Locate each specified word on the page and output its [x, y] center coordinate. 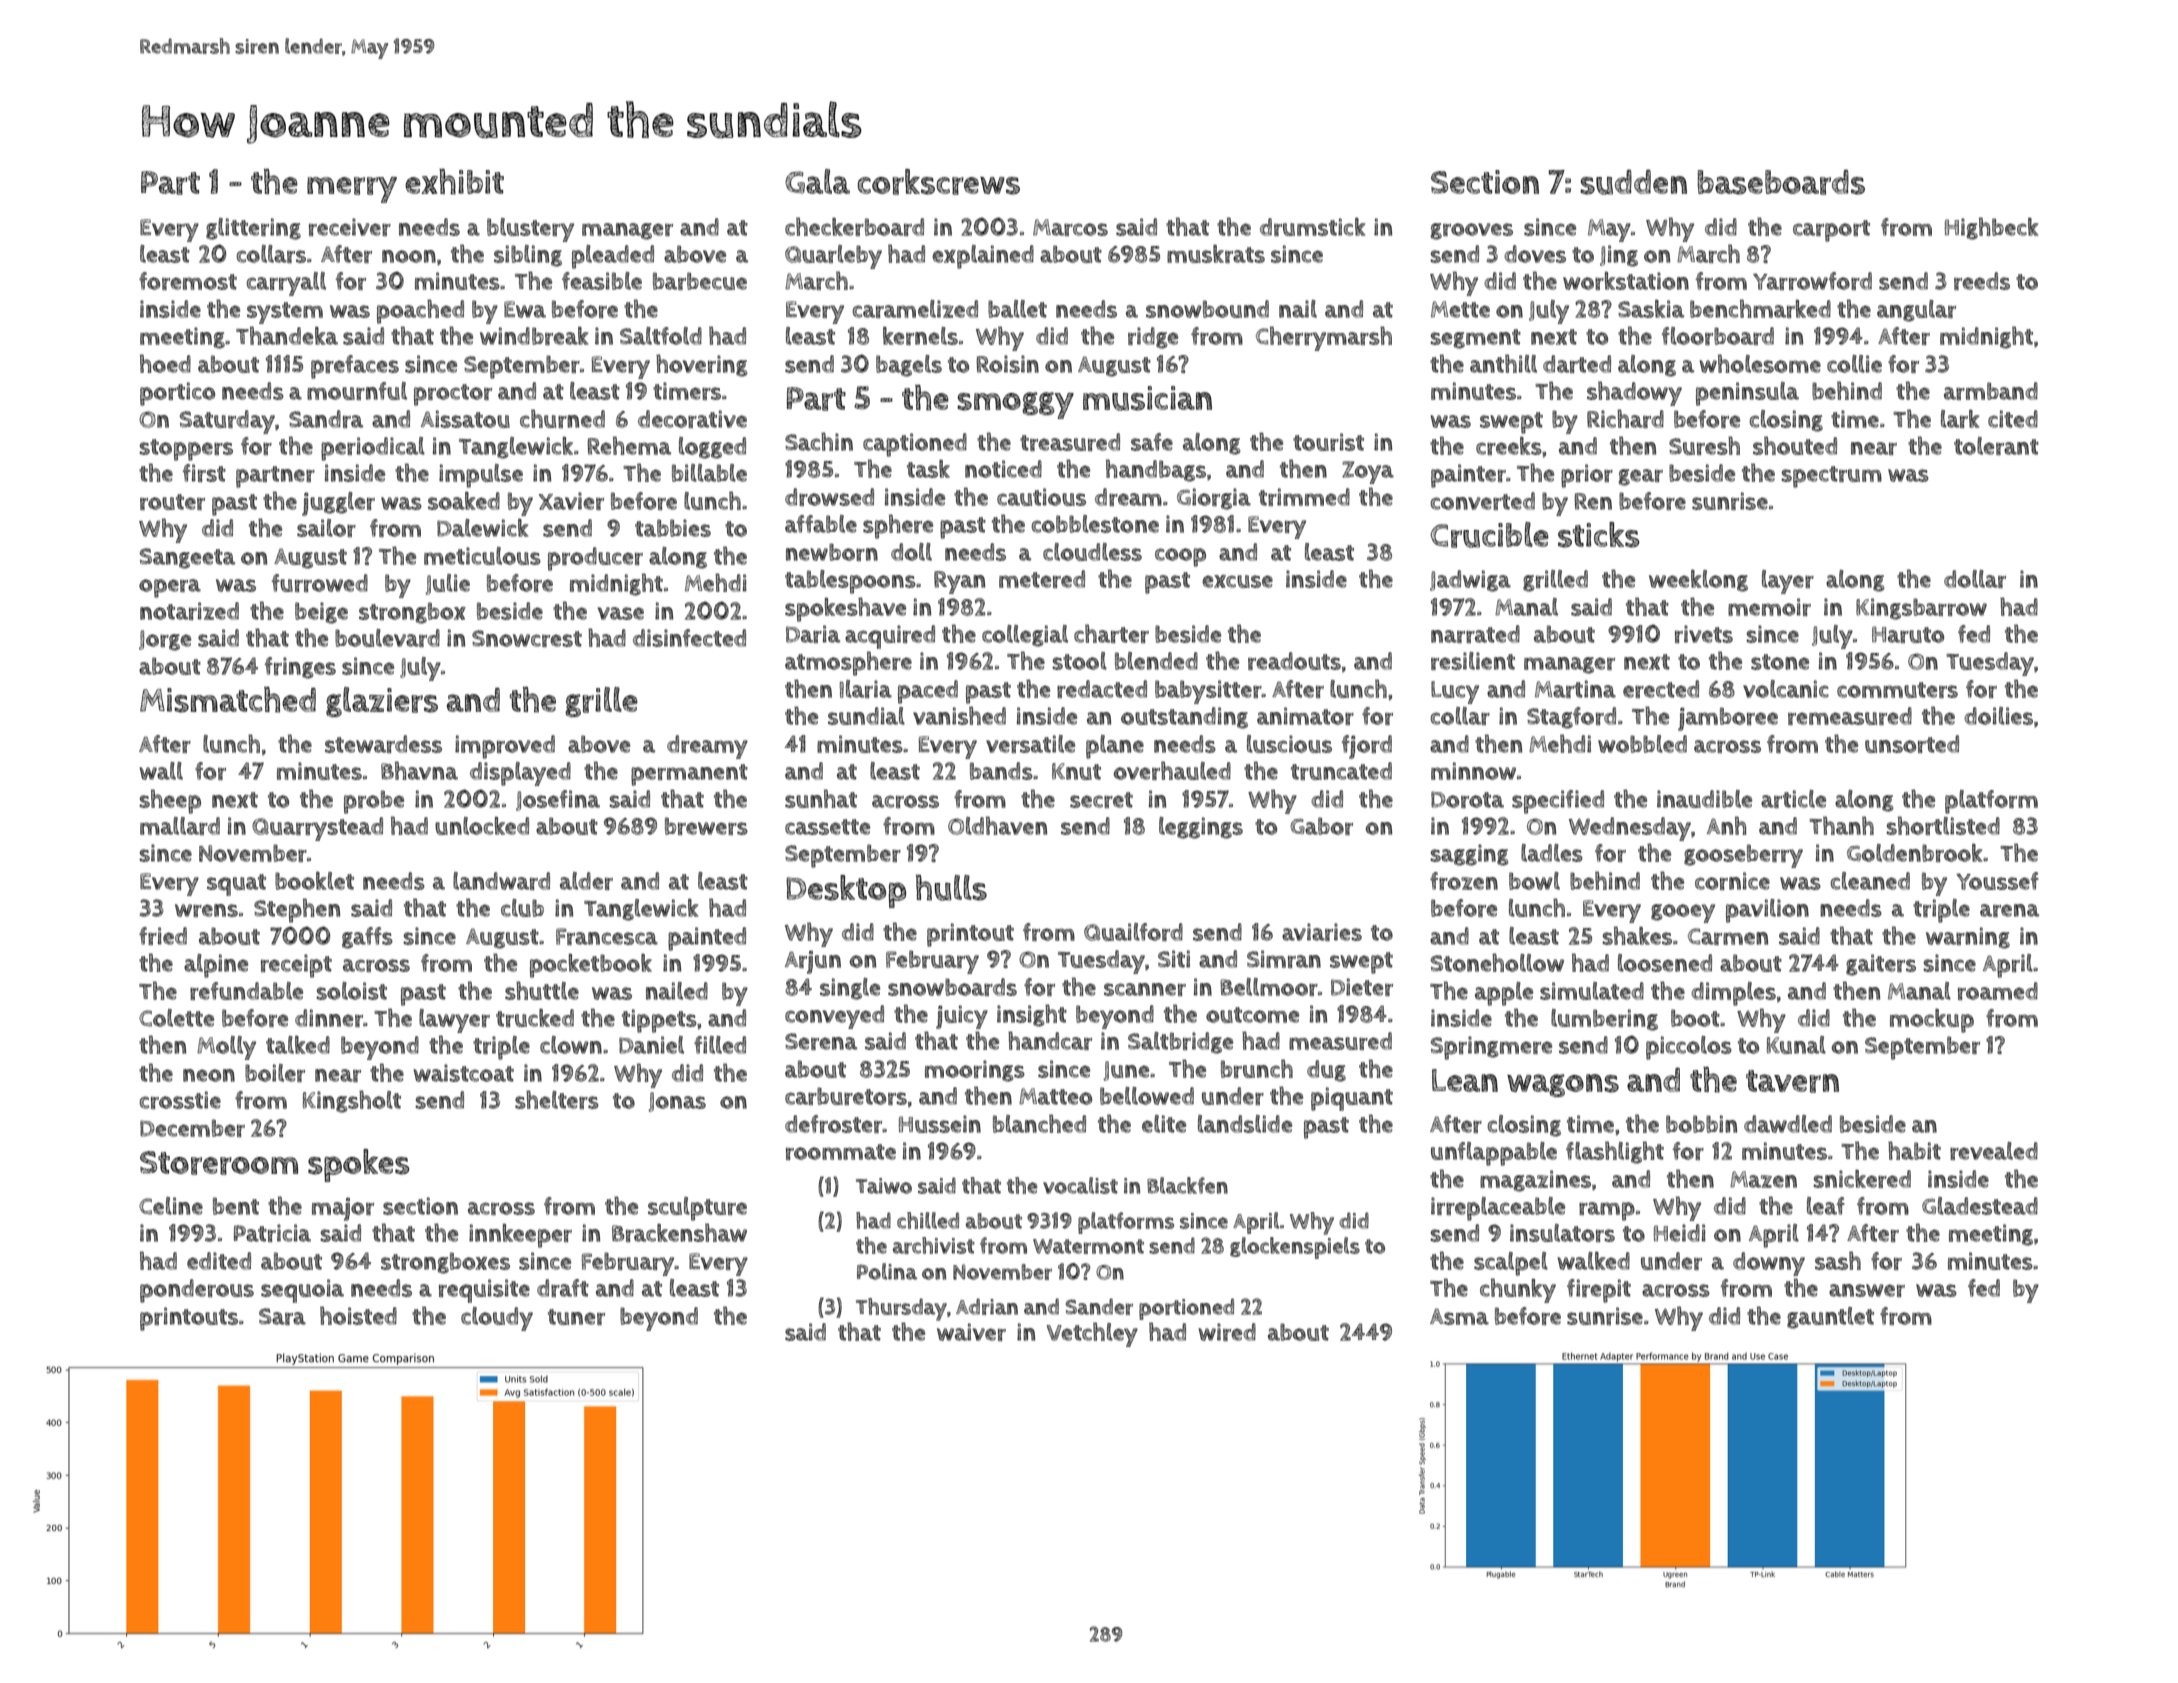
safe [1152, 442]
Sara [282, 1316]
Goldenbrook [1914, 852]
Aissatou [465, 419]
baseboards [1781, 182]
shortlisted [1943, 825]
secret [1101, 800]
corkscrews [939, 182]
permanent [689, 775]
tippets [659, 1021]
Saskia [1651, 308]
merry [352, 190]
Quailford [1133, 932]
